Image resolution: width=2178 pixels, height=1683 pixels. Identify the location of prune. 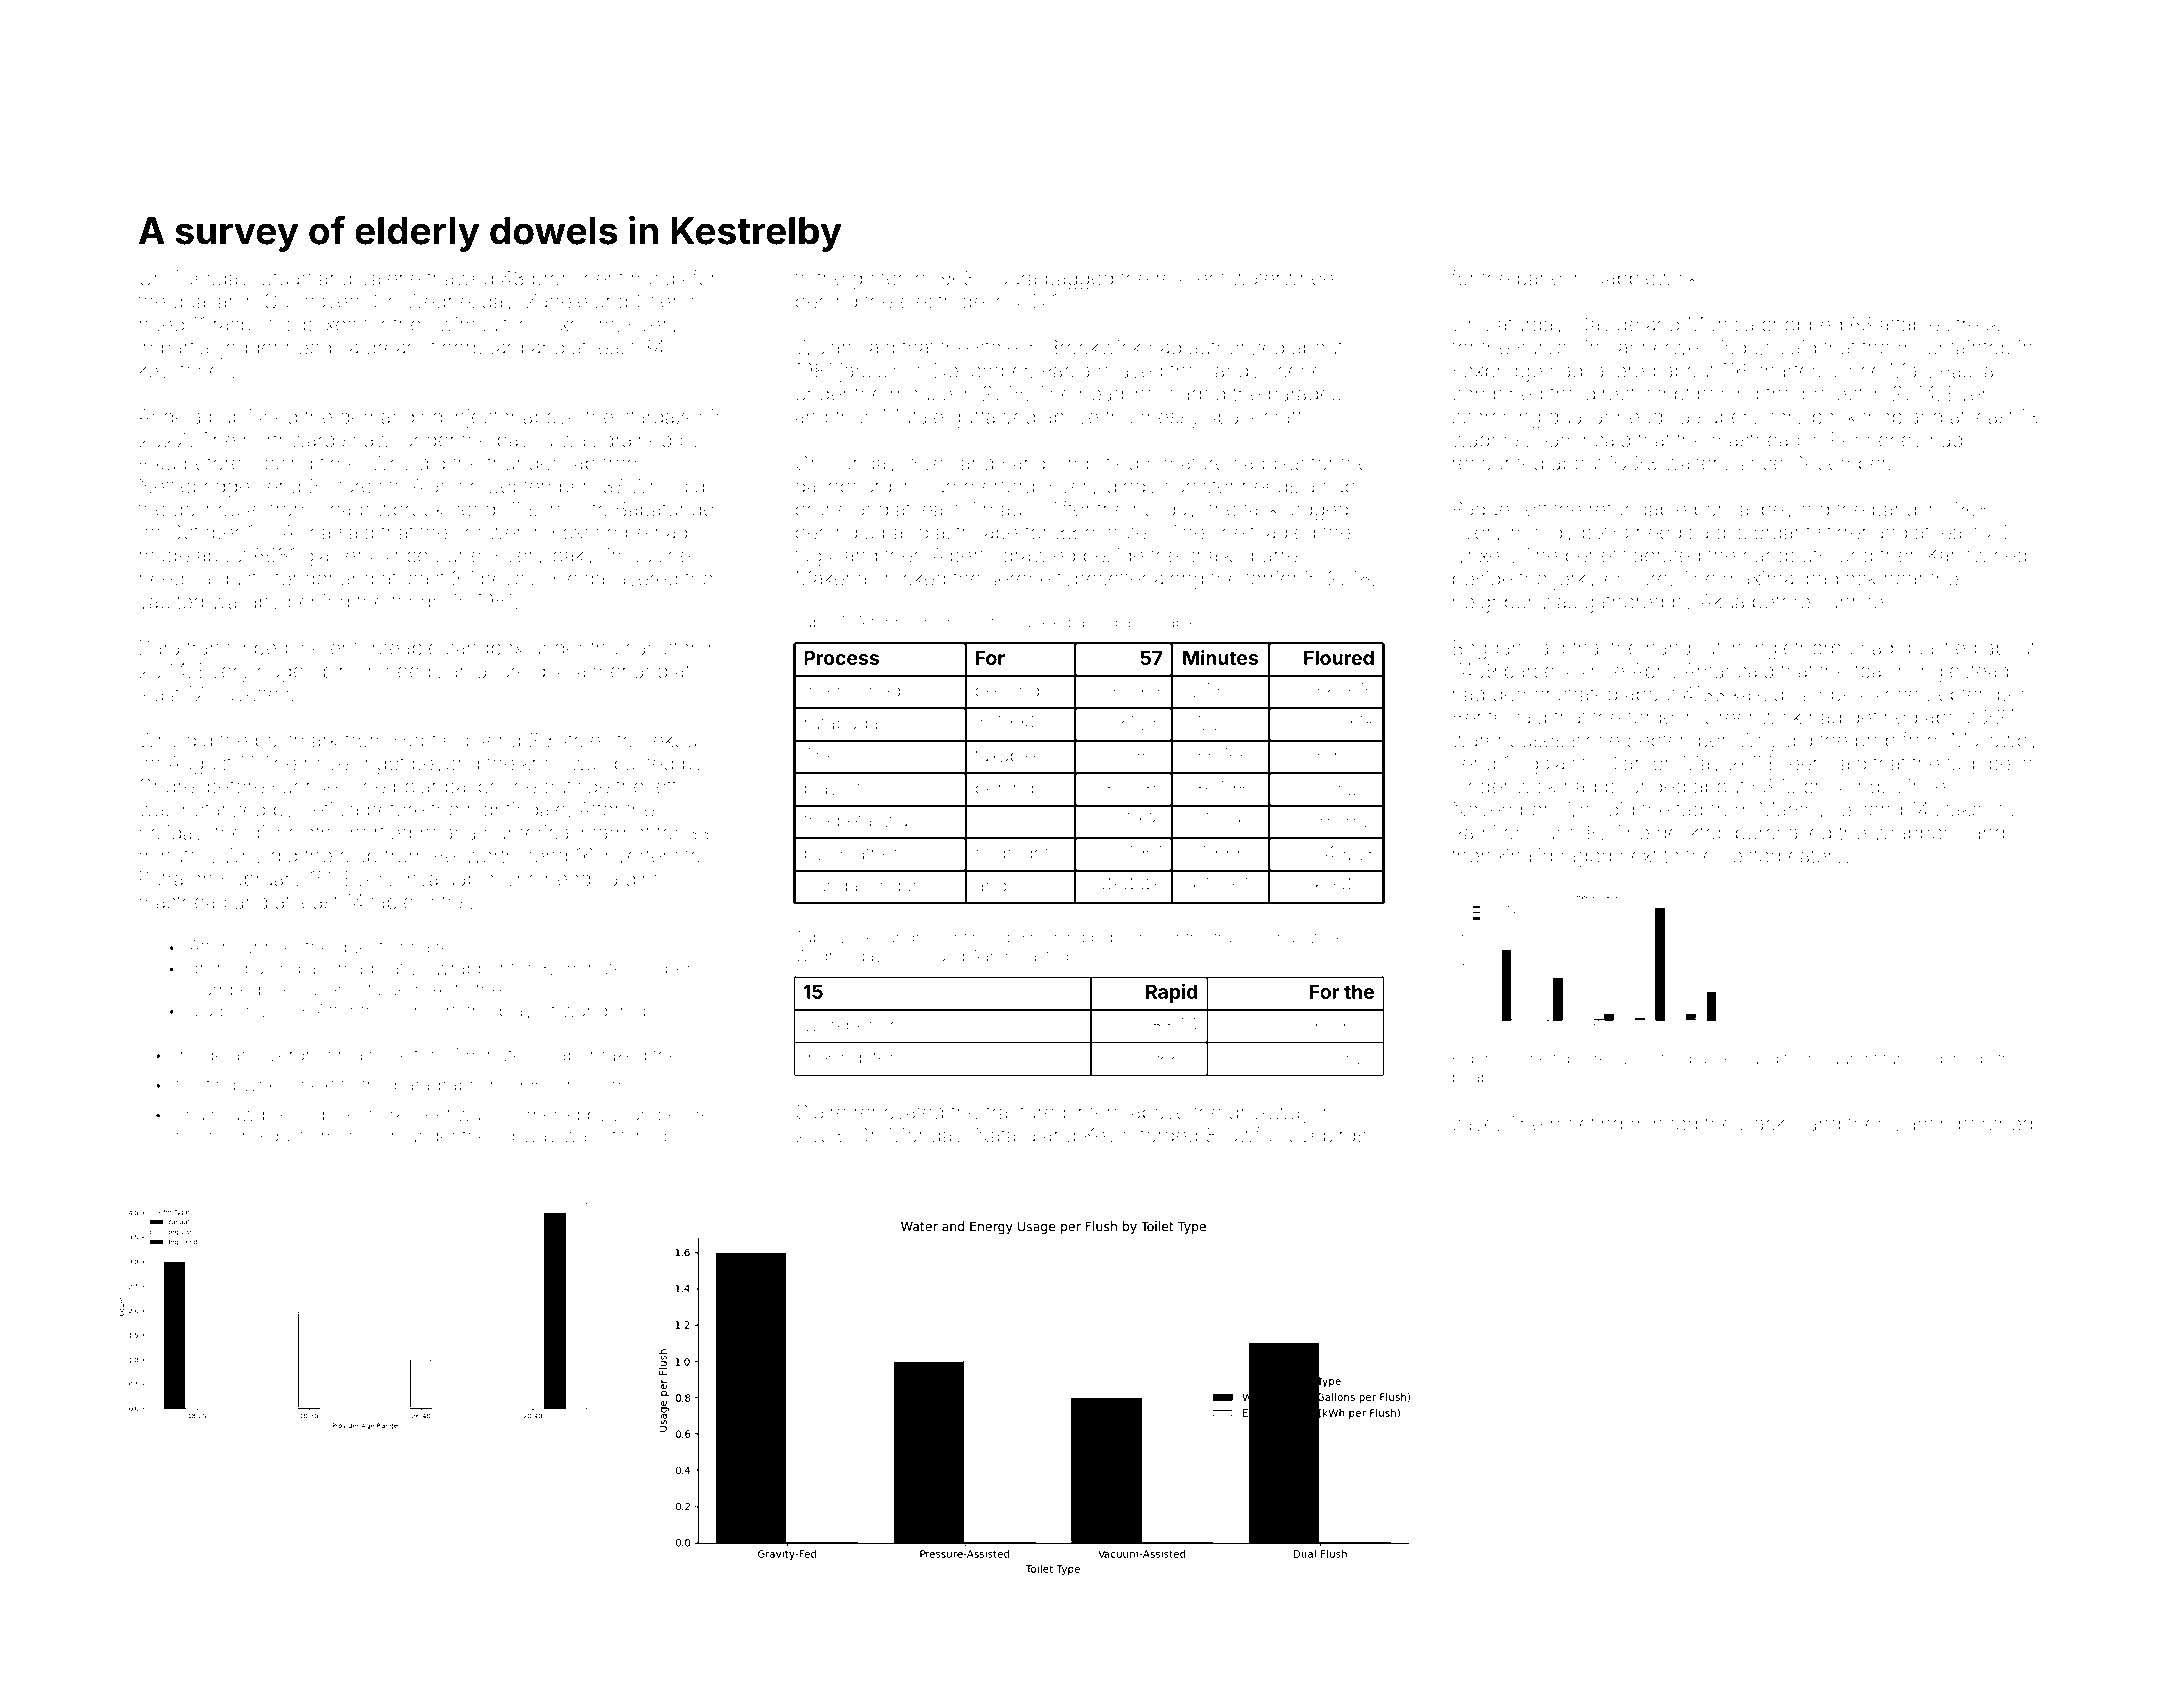
(822, 512).
